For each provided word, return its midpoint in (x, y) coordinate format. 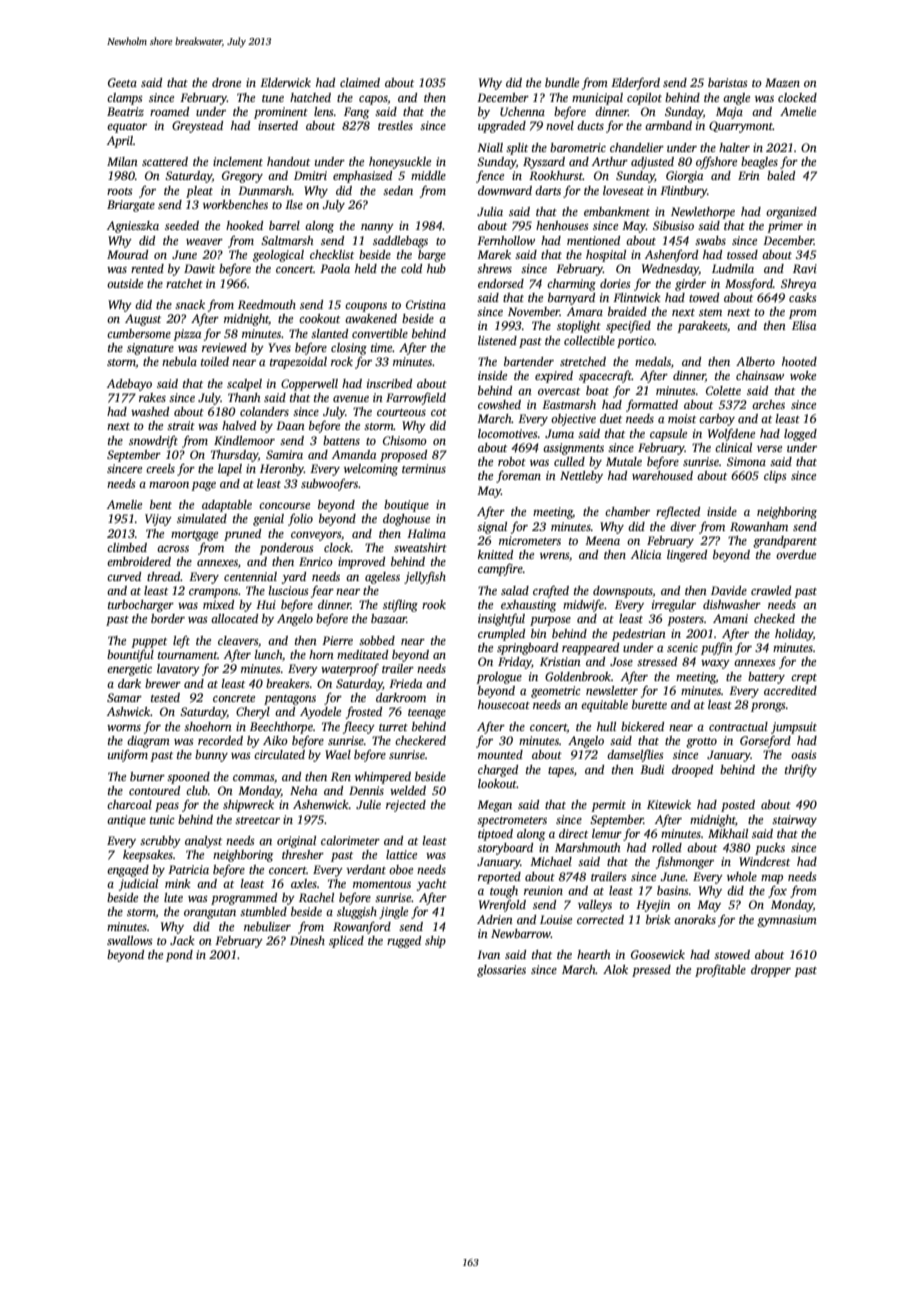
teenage (427, 714)
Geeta (122, 82)
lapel (230, 470)
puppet (149, 643)
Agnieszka (133, 227)
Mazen (782, 82)
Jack (182, 940)
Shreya (798, 285)
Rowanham (759, 526)
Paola (335, 268)
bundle (562, 82)
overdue (796, 554)
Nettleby (581, 477)
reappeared (590, 649)
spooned (188, 778)
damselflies (635, 755)
